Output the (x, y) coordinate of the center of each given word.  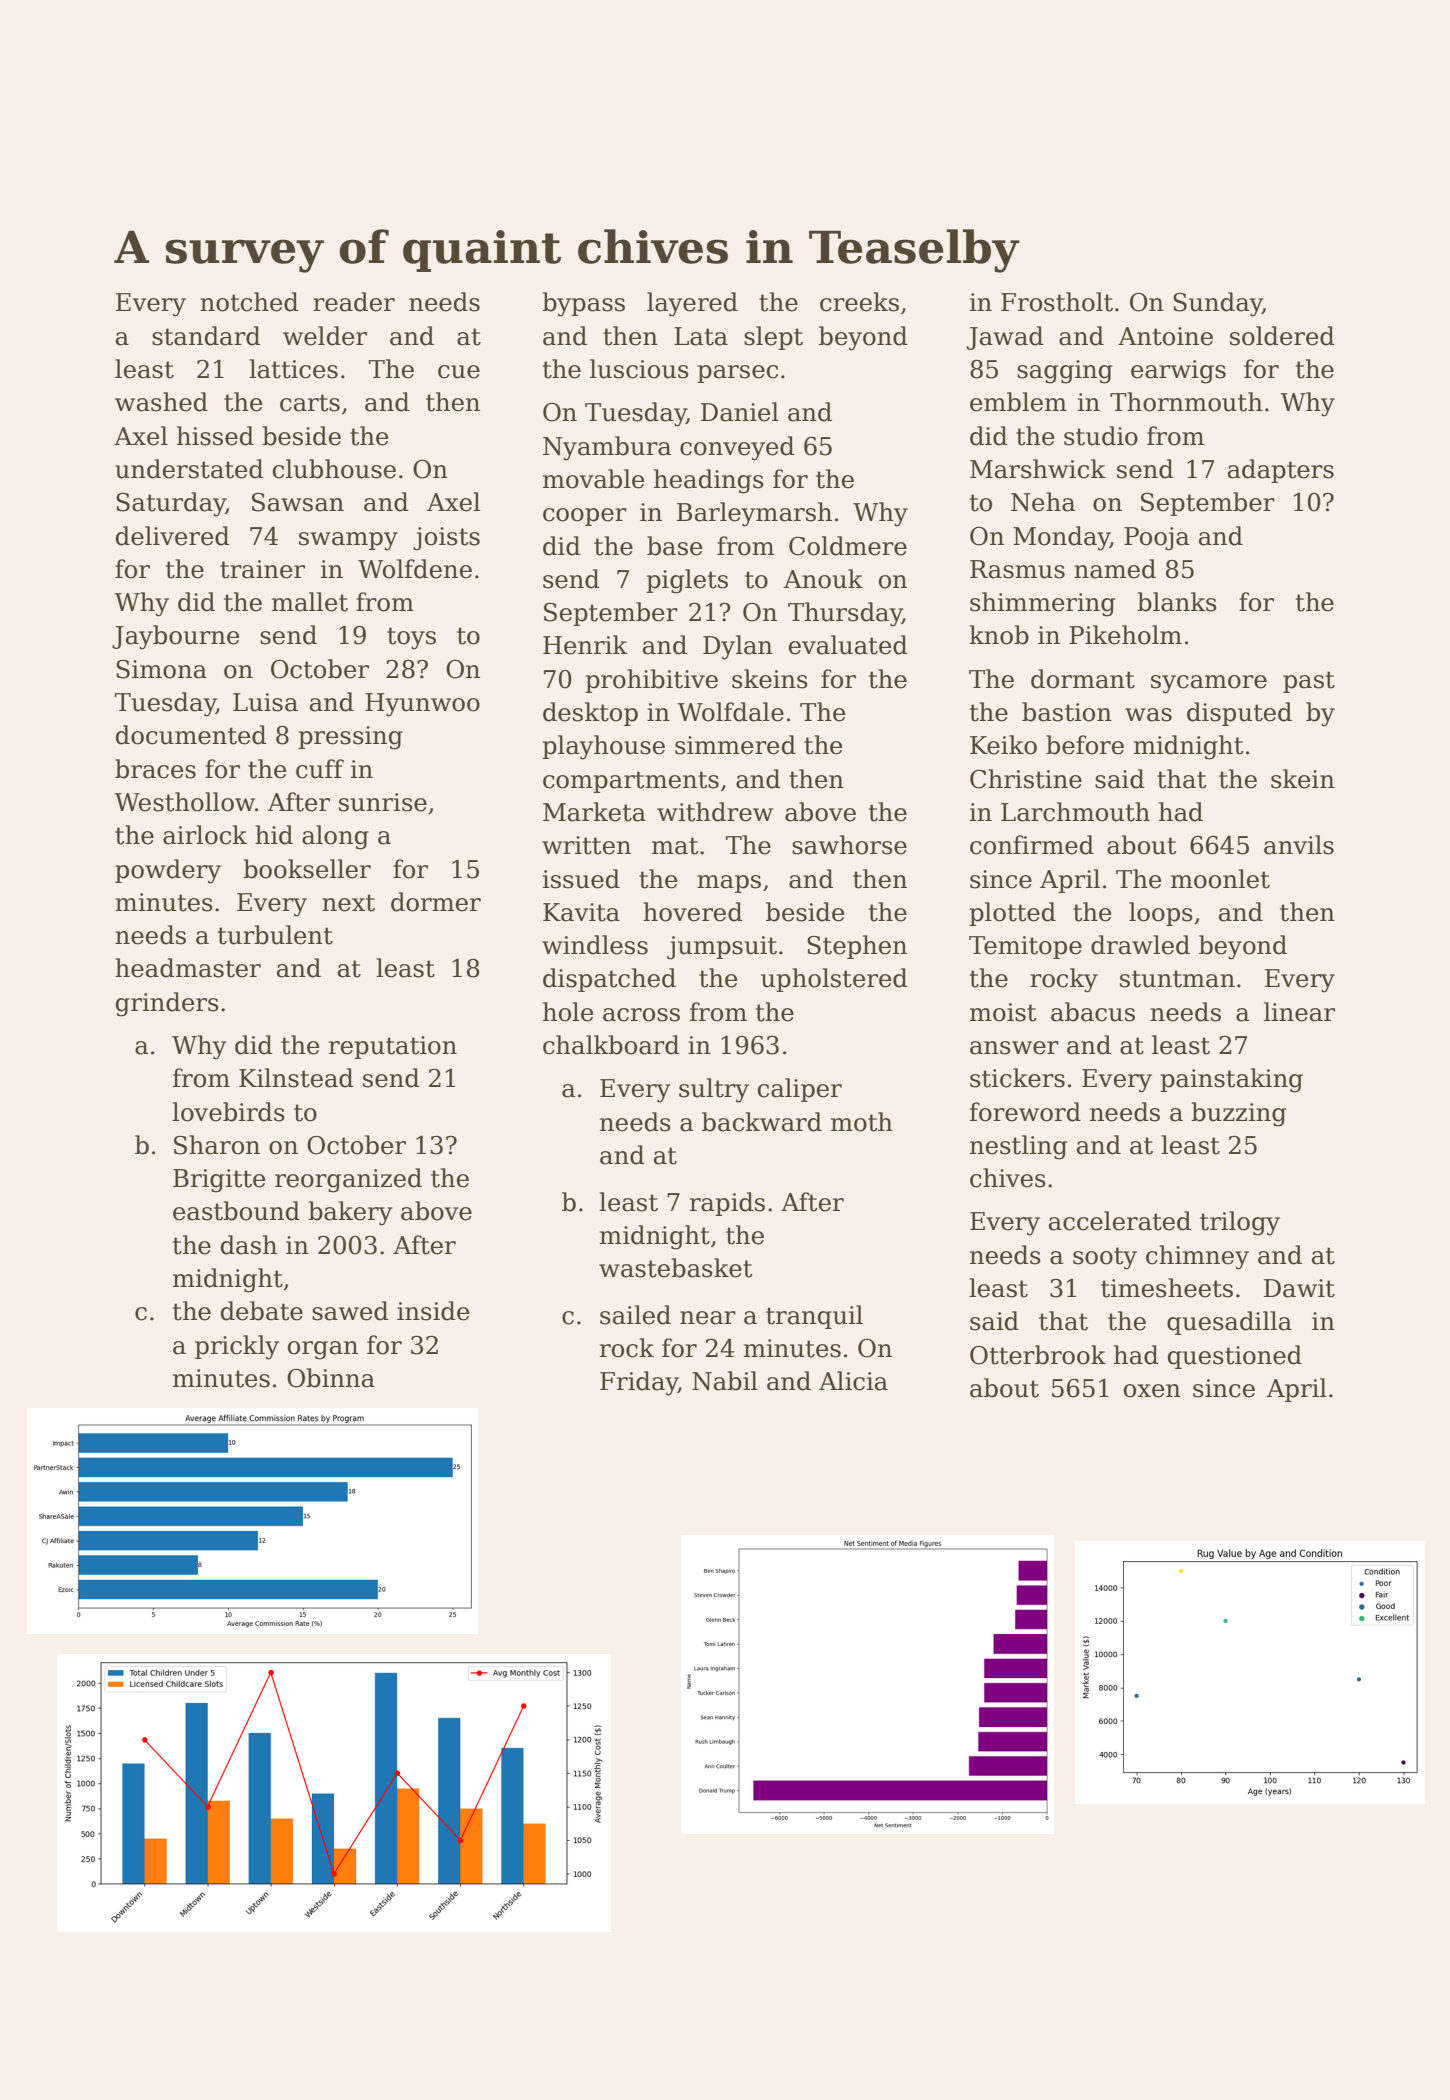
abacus (1093, 1012)
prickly (237, 1347)
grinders (167, 1004)
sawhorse (849, 845)
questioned (1235, 1357)
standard (206, 336)
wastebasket (676, 1268)
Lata (701, 336)
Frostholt (1057, 302)
